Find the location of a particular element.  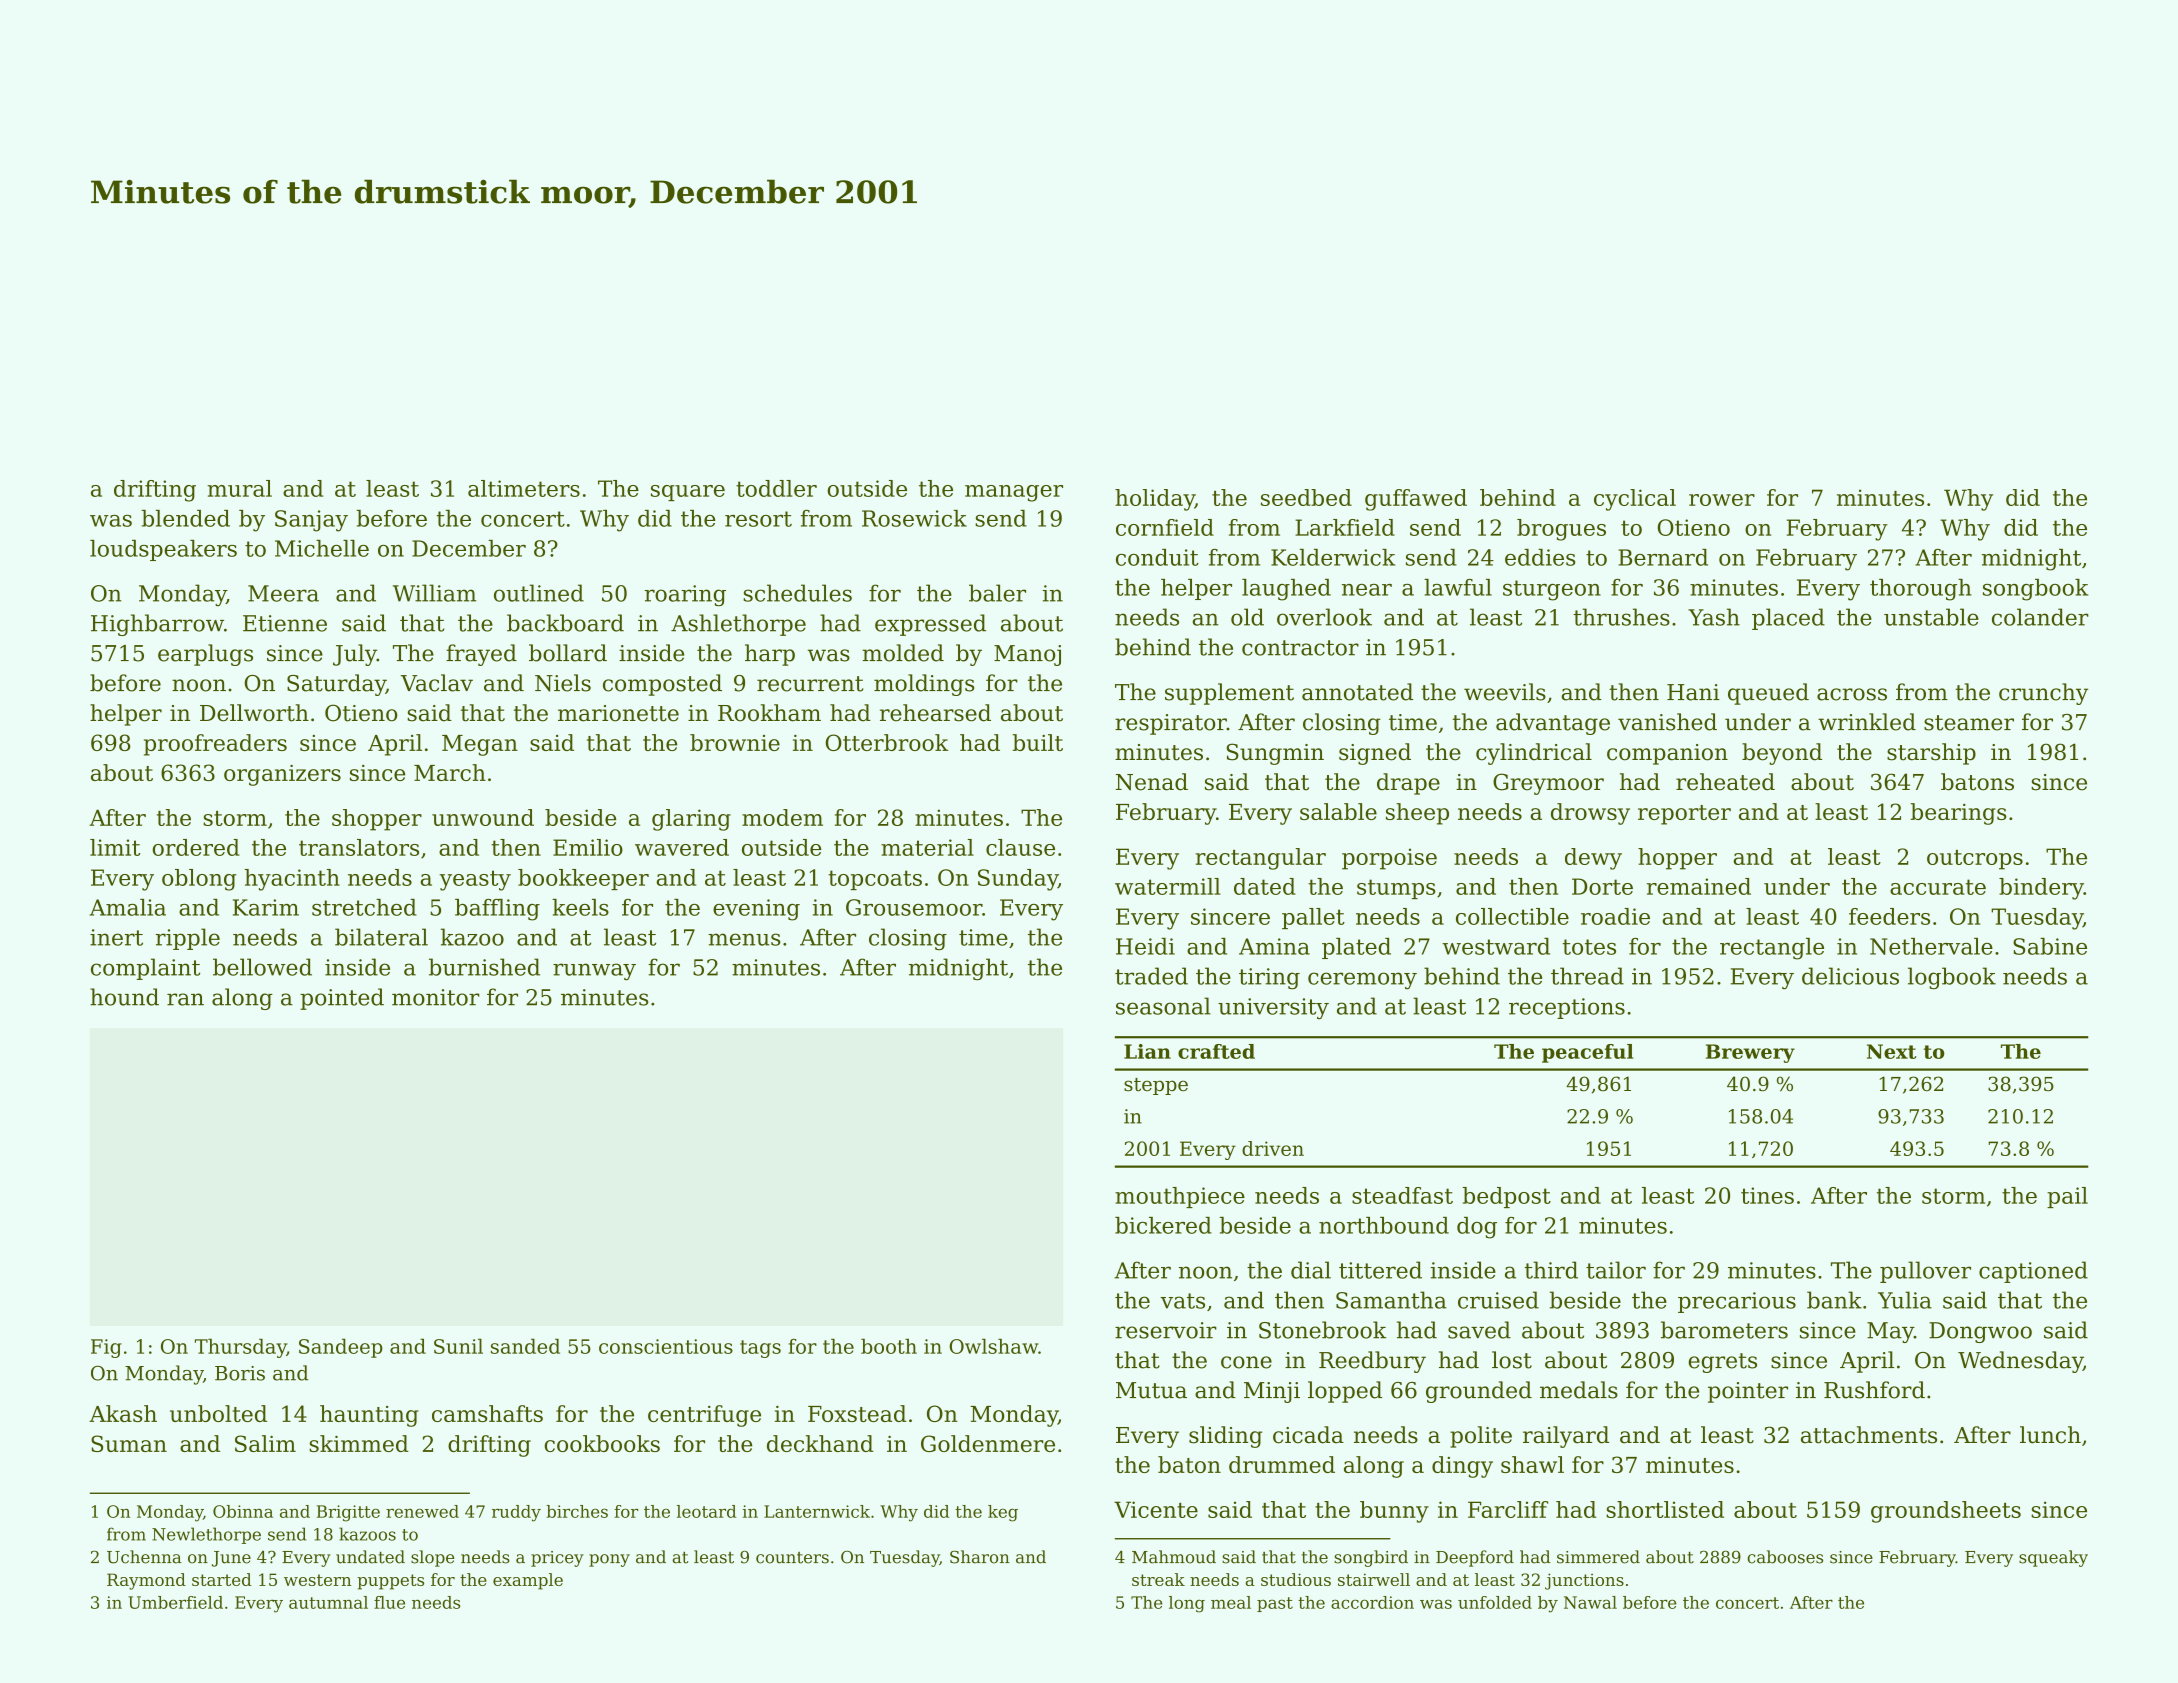

Uchenna is located at coordinates (144, 1557).
